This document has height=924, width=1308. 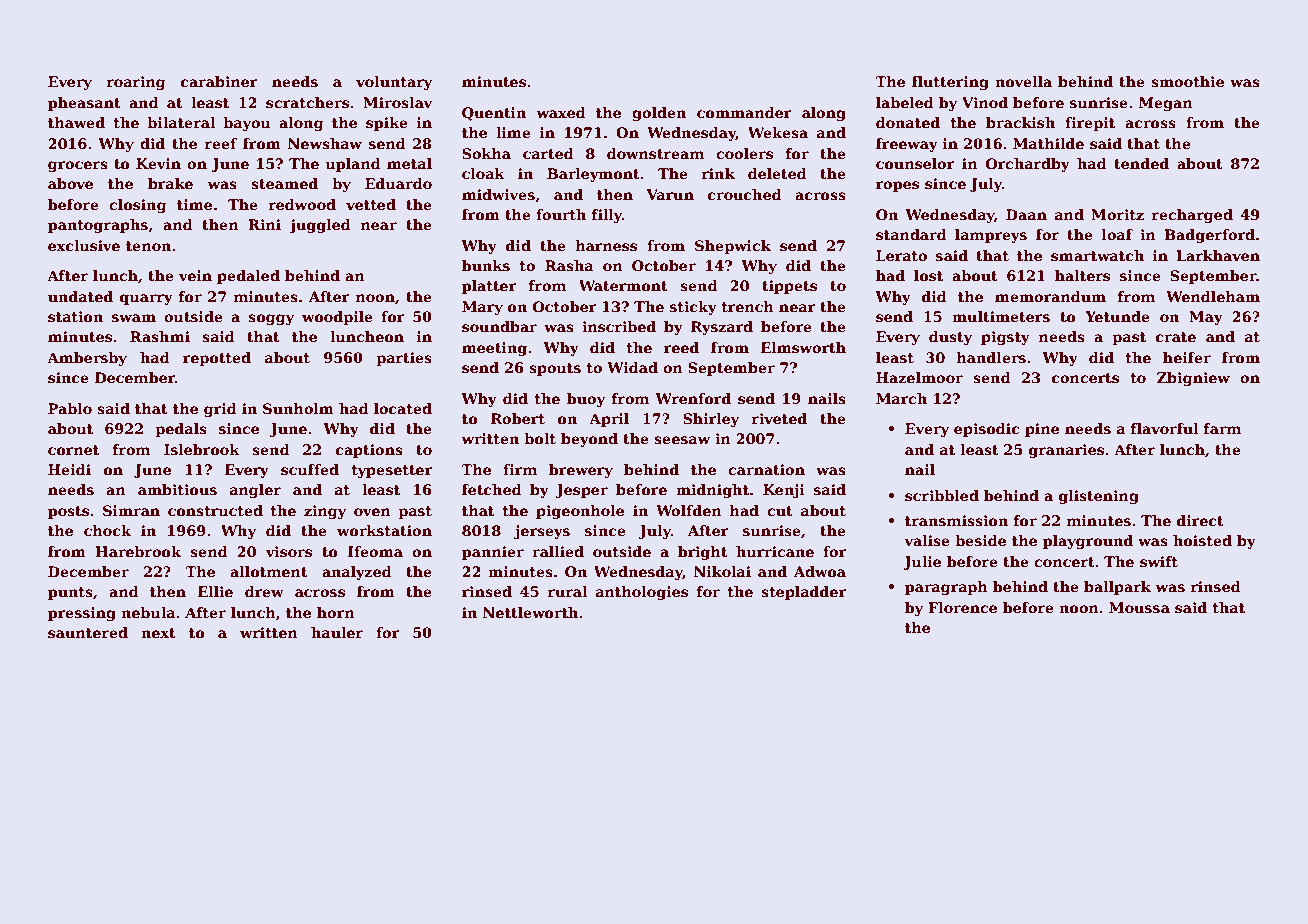 I want to click on carnation, so click(x=766, y=469).
